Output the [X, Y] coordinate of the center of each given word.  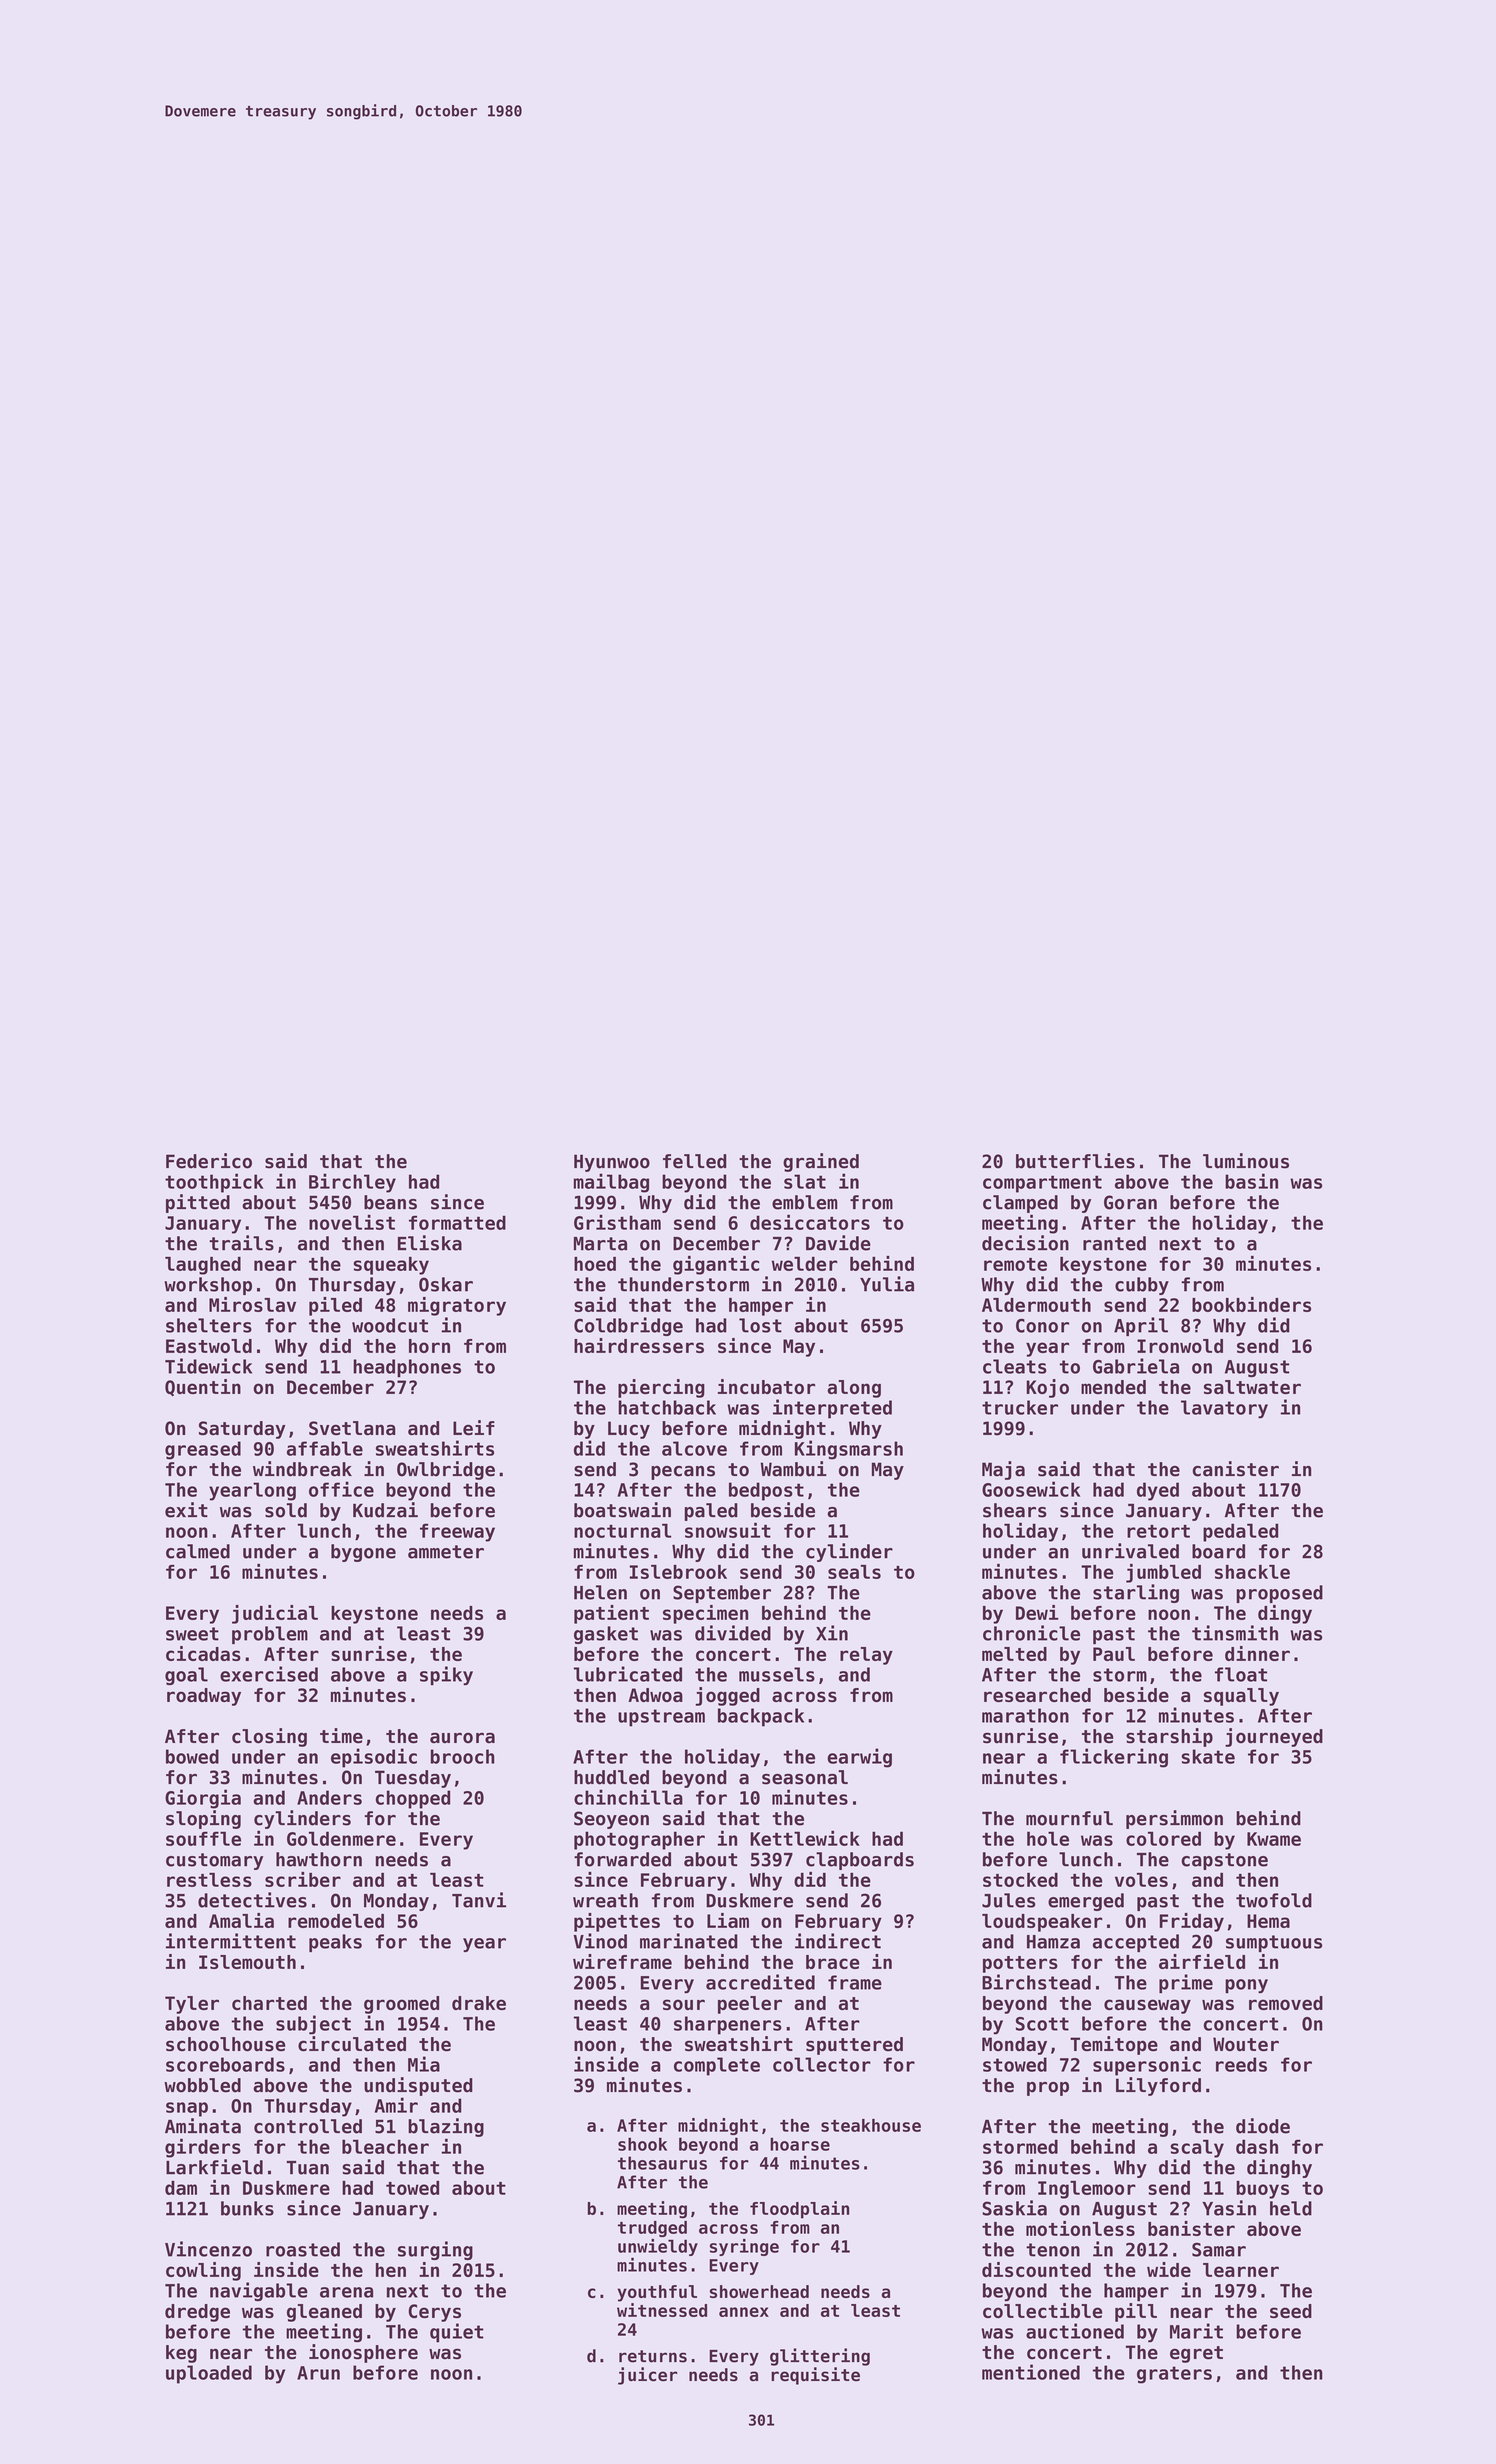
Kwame [1274, 1839]
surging [435, 2250]
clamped [1020, 1204]
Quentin [203, 1387]
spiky [446, 1676]
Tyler [192, 2005]
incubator [766, 1386]
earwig [859, 1758]
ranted [1114, 1243]
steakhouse [871, 2125]
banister [1191, 2228]
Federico [209, 1161]
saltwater [1252, 1387]
